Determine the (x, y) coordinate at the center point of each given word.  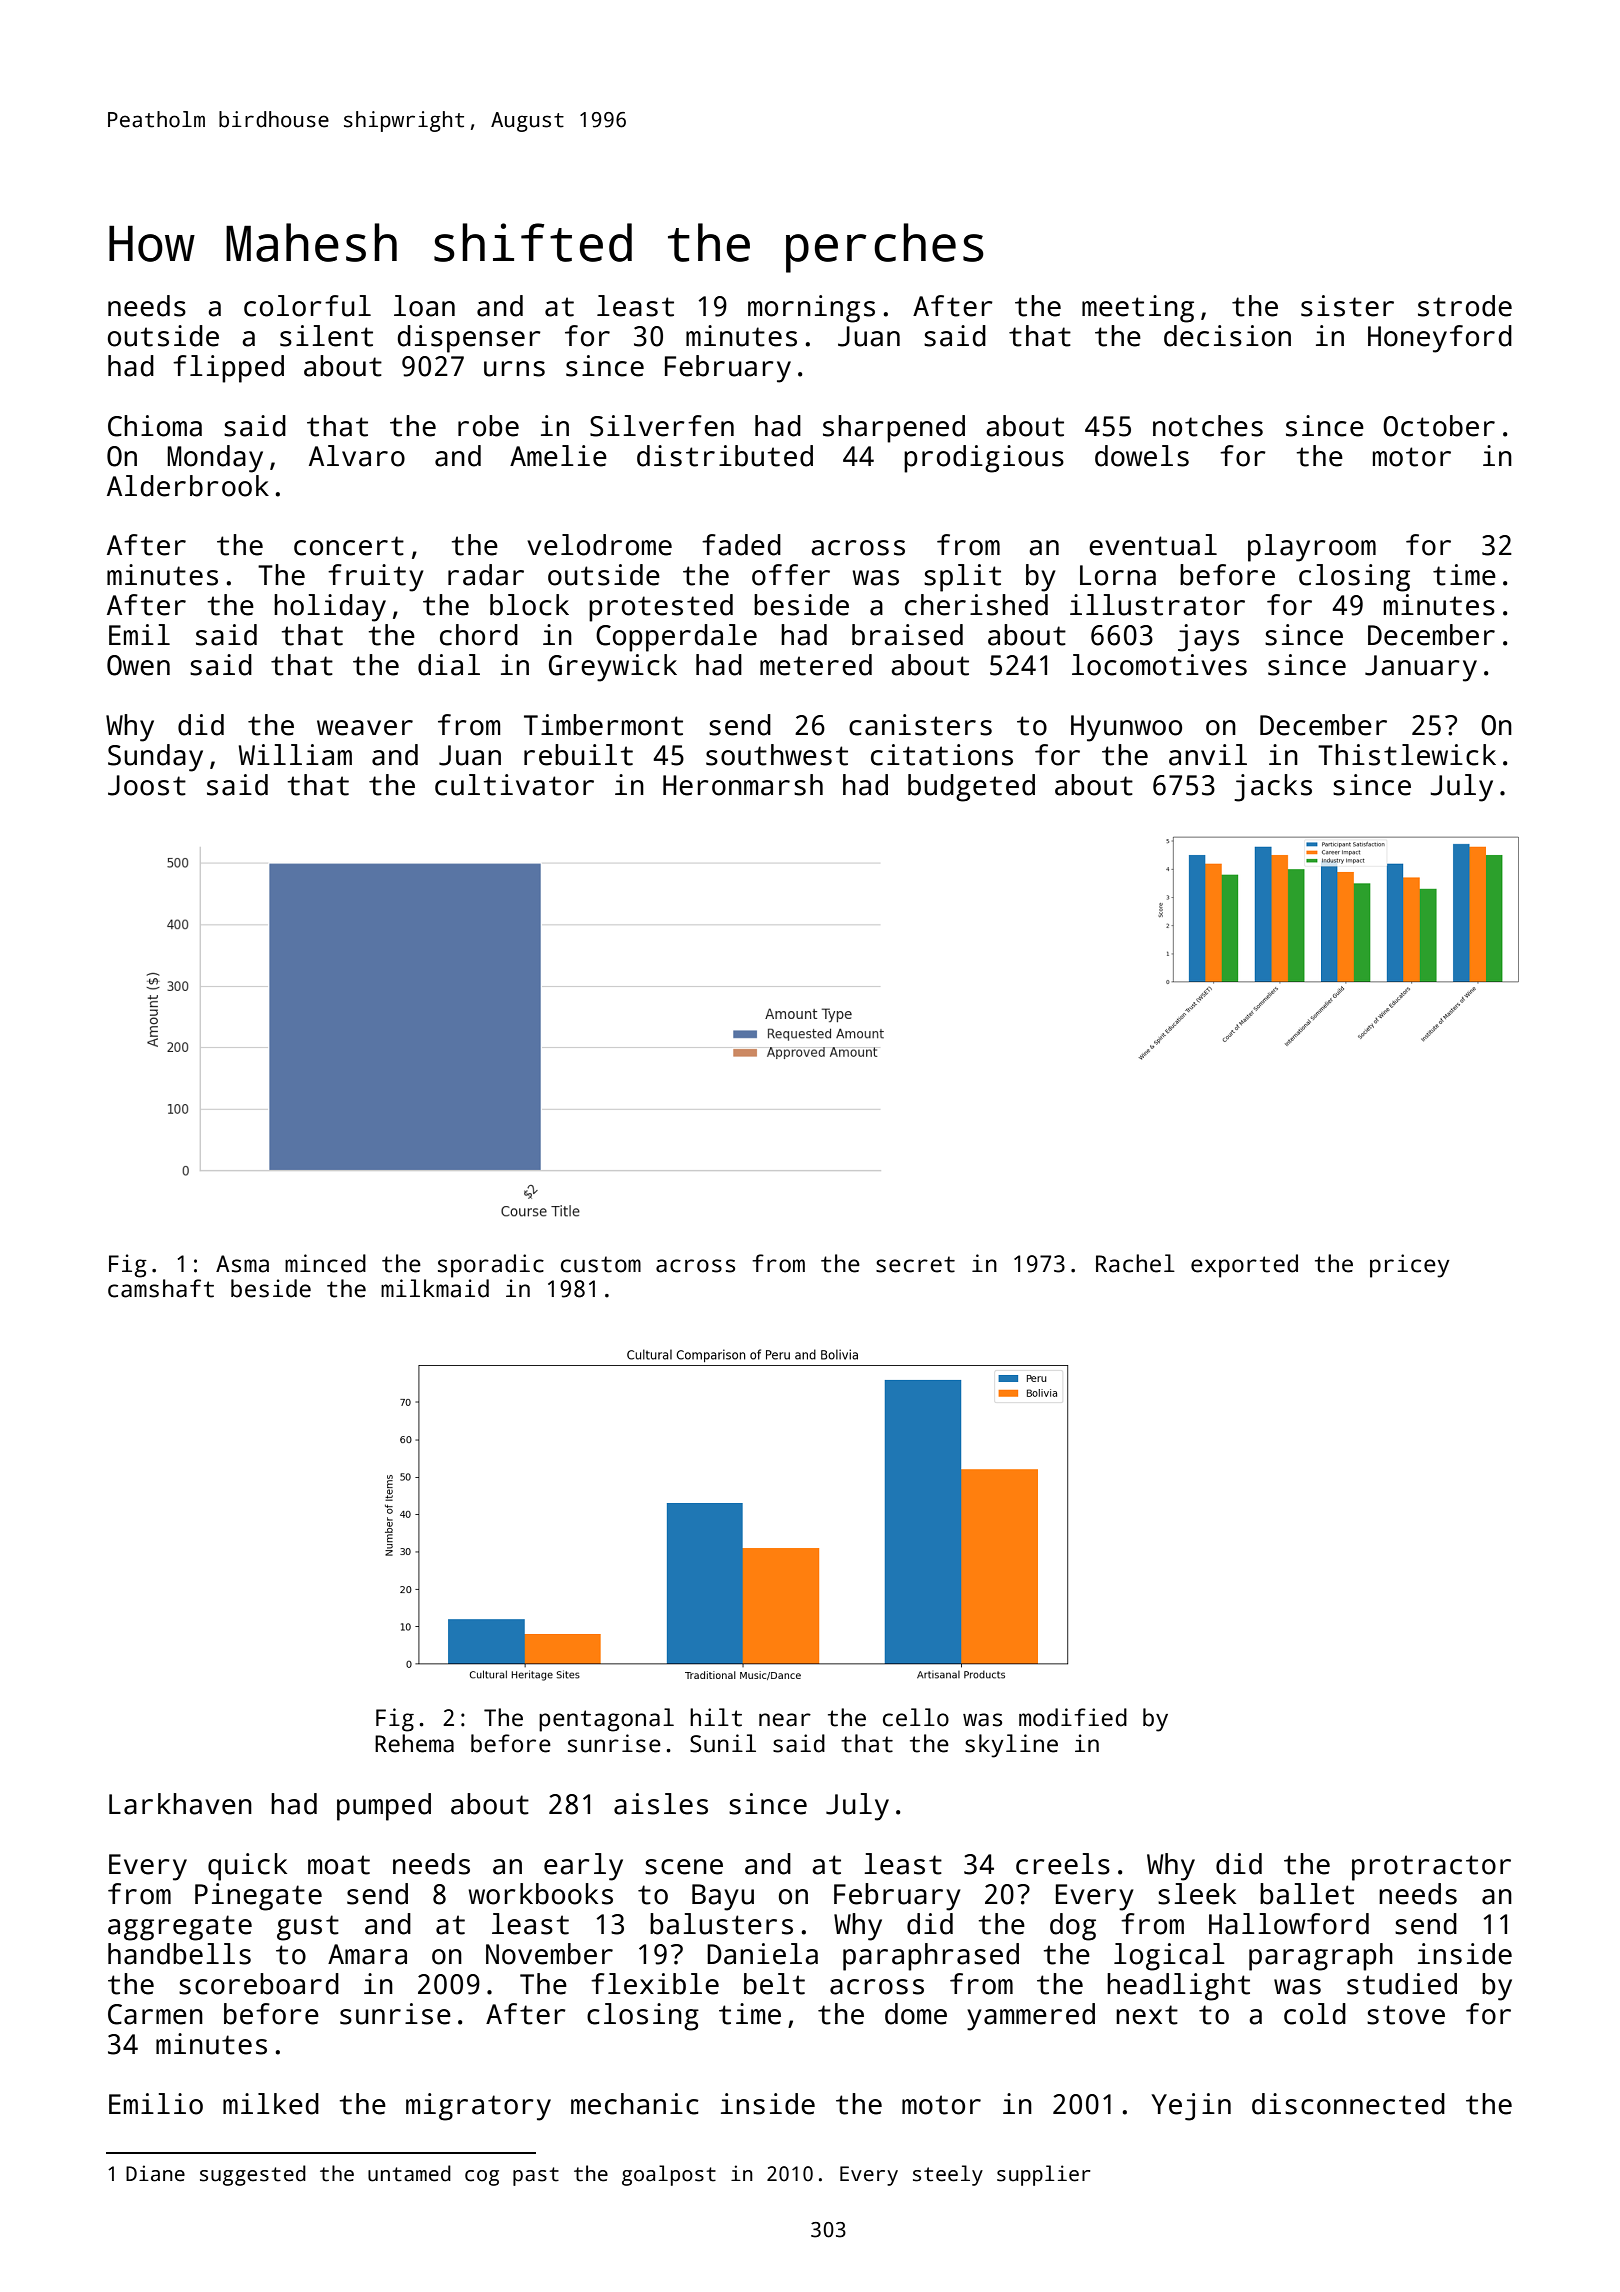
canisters (920, 725)
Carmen (155, 2014)
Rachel (1135, 1263)
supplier (1044, 2175)
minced (325, 1263)
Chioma (155, 426)
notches (1208, 426)
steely (948, 2175)
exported (1244, 1266)
